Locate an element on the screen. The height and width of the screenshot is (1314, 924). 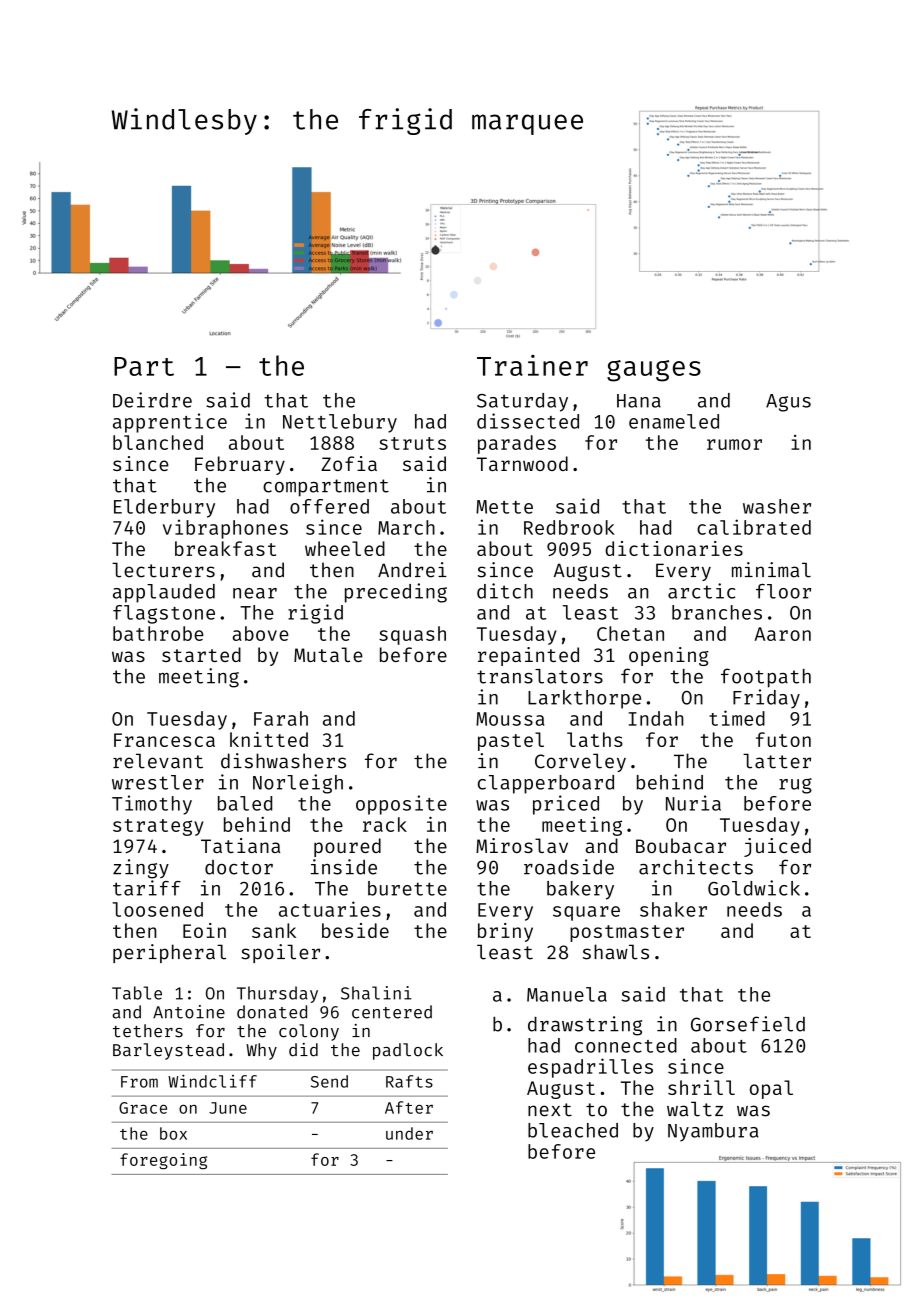
waltz is located at coordinates (695, 1109).
